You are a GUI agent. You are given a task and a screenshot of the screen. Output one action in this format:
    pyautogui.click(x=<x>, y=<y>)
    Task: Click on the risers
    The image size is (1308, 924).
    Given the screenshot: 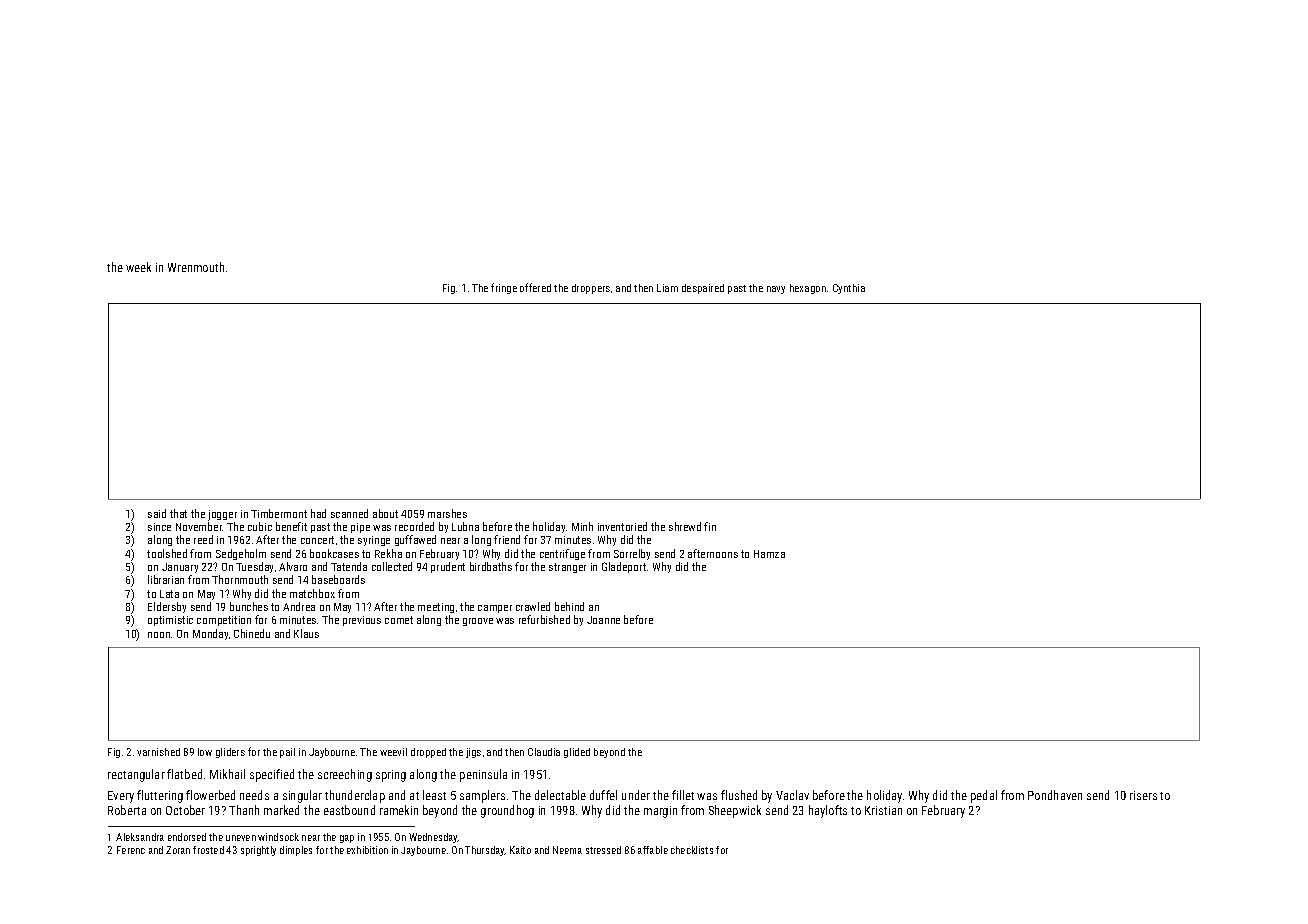 What is the action you would take?
    pyautogui.click(x=1143, y=795)
